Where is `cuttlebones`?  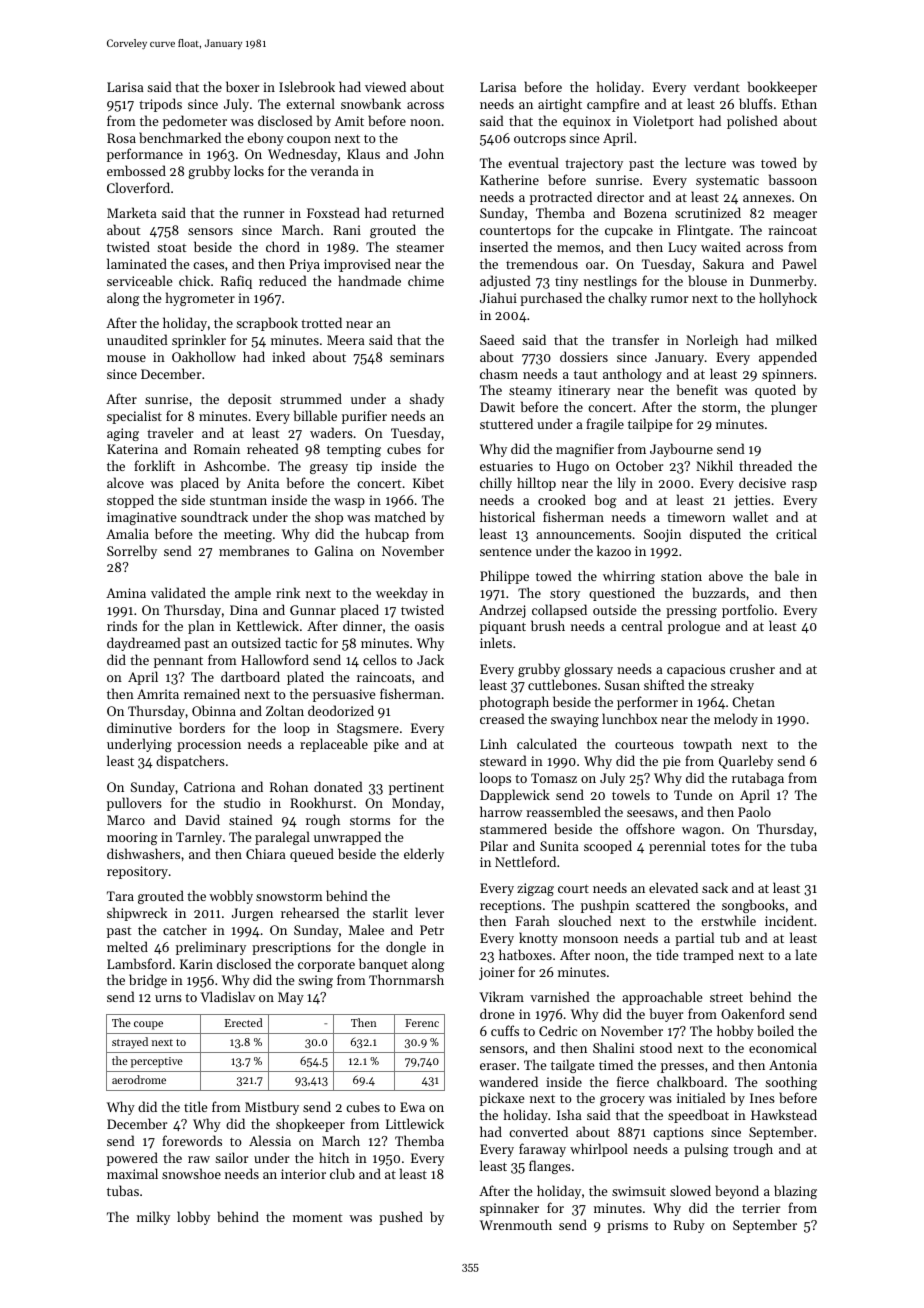
cuttlebones is located at coordinates (562, 684).
